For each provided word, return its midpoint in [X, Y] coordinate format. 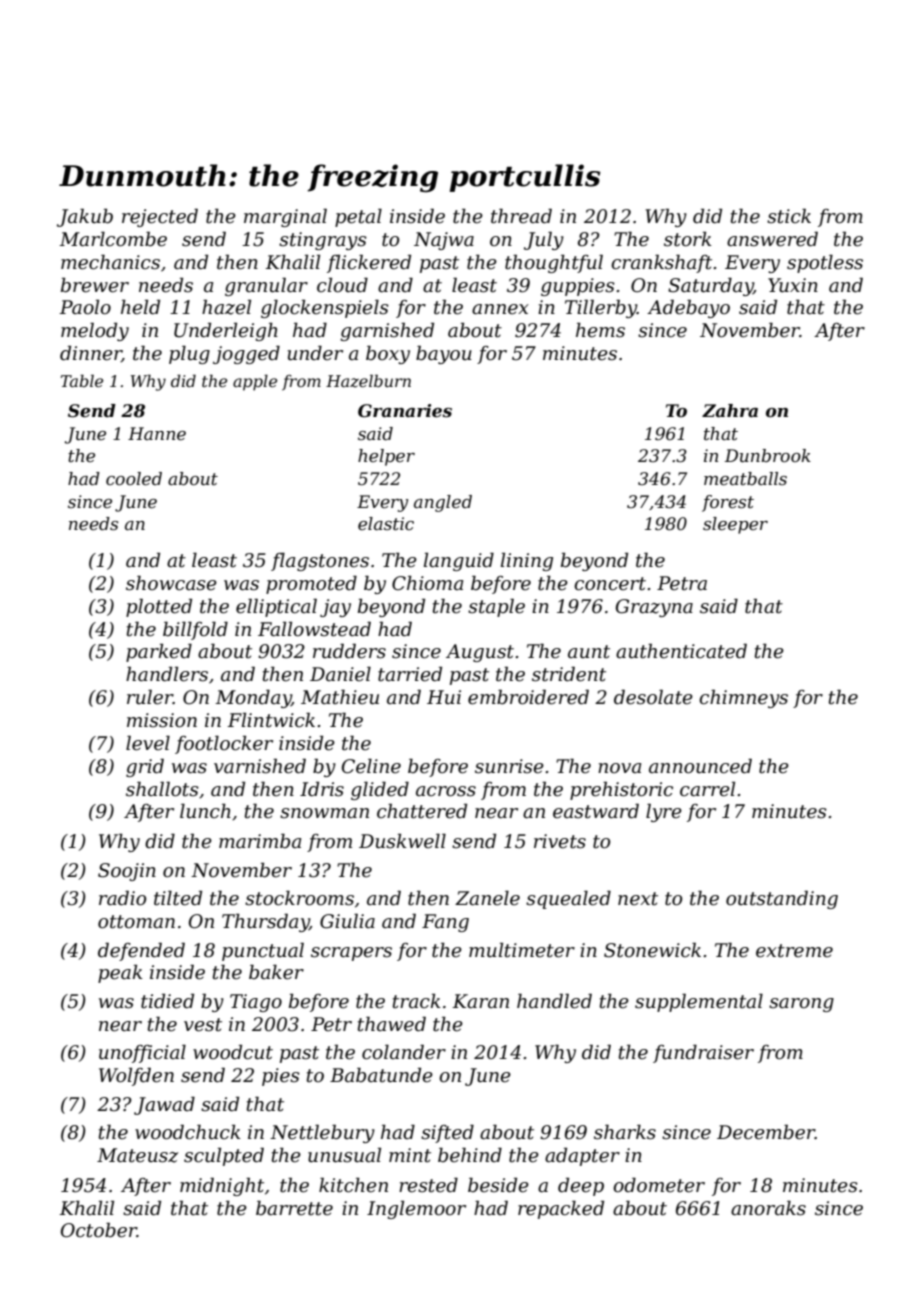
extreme [794, 951]
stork [688, 239]
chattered [422, 811]
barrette [294, 1208]
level [148, 743]
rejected [160, 217]
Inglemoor [416, 1209]
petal [358, 217]
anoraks [768, 1208]
